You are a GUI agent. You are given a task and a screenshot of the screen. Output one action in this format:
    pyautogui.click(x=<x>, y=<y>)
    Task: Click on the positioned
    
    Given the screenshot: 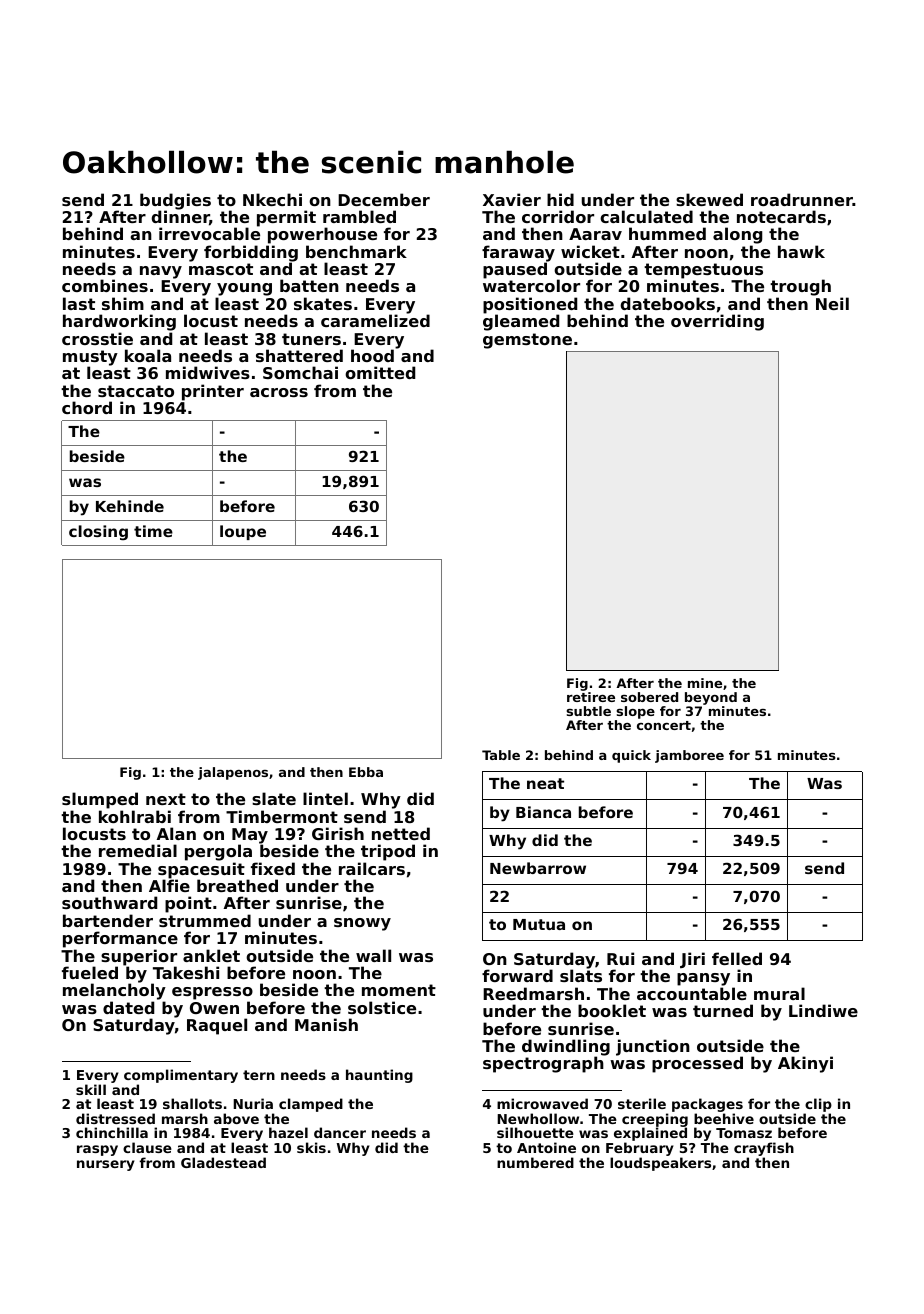 What is the action you would take?
    pyautogui.click(x=530, y=306)
